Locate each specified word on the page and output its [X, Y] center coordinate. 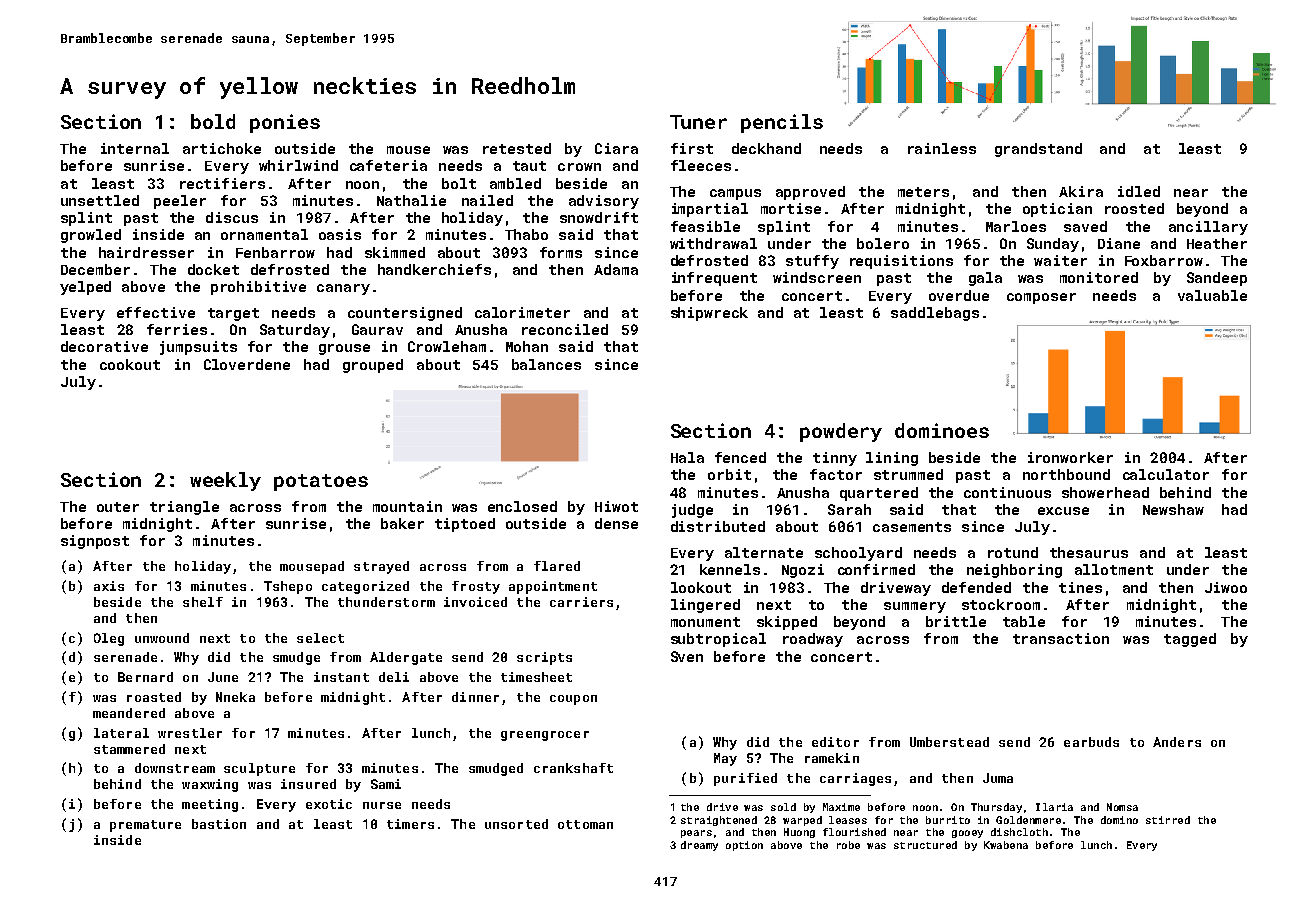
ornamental [264, 234]
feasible [705, 226]
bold [213, 121]
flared [557, 566]
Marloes [1016, 226]
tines [1080, 587]
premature [145, 826]
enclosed [522, 506]
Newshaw [1173, 509]
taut [529, 166]
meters [923, 192]
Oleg [109, 639]
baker [402, 523]
